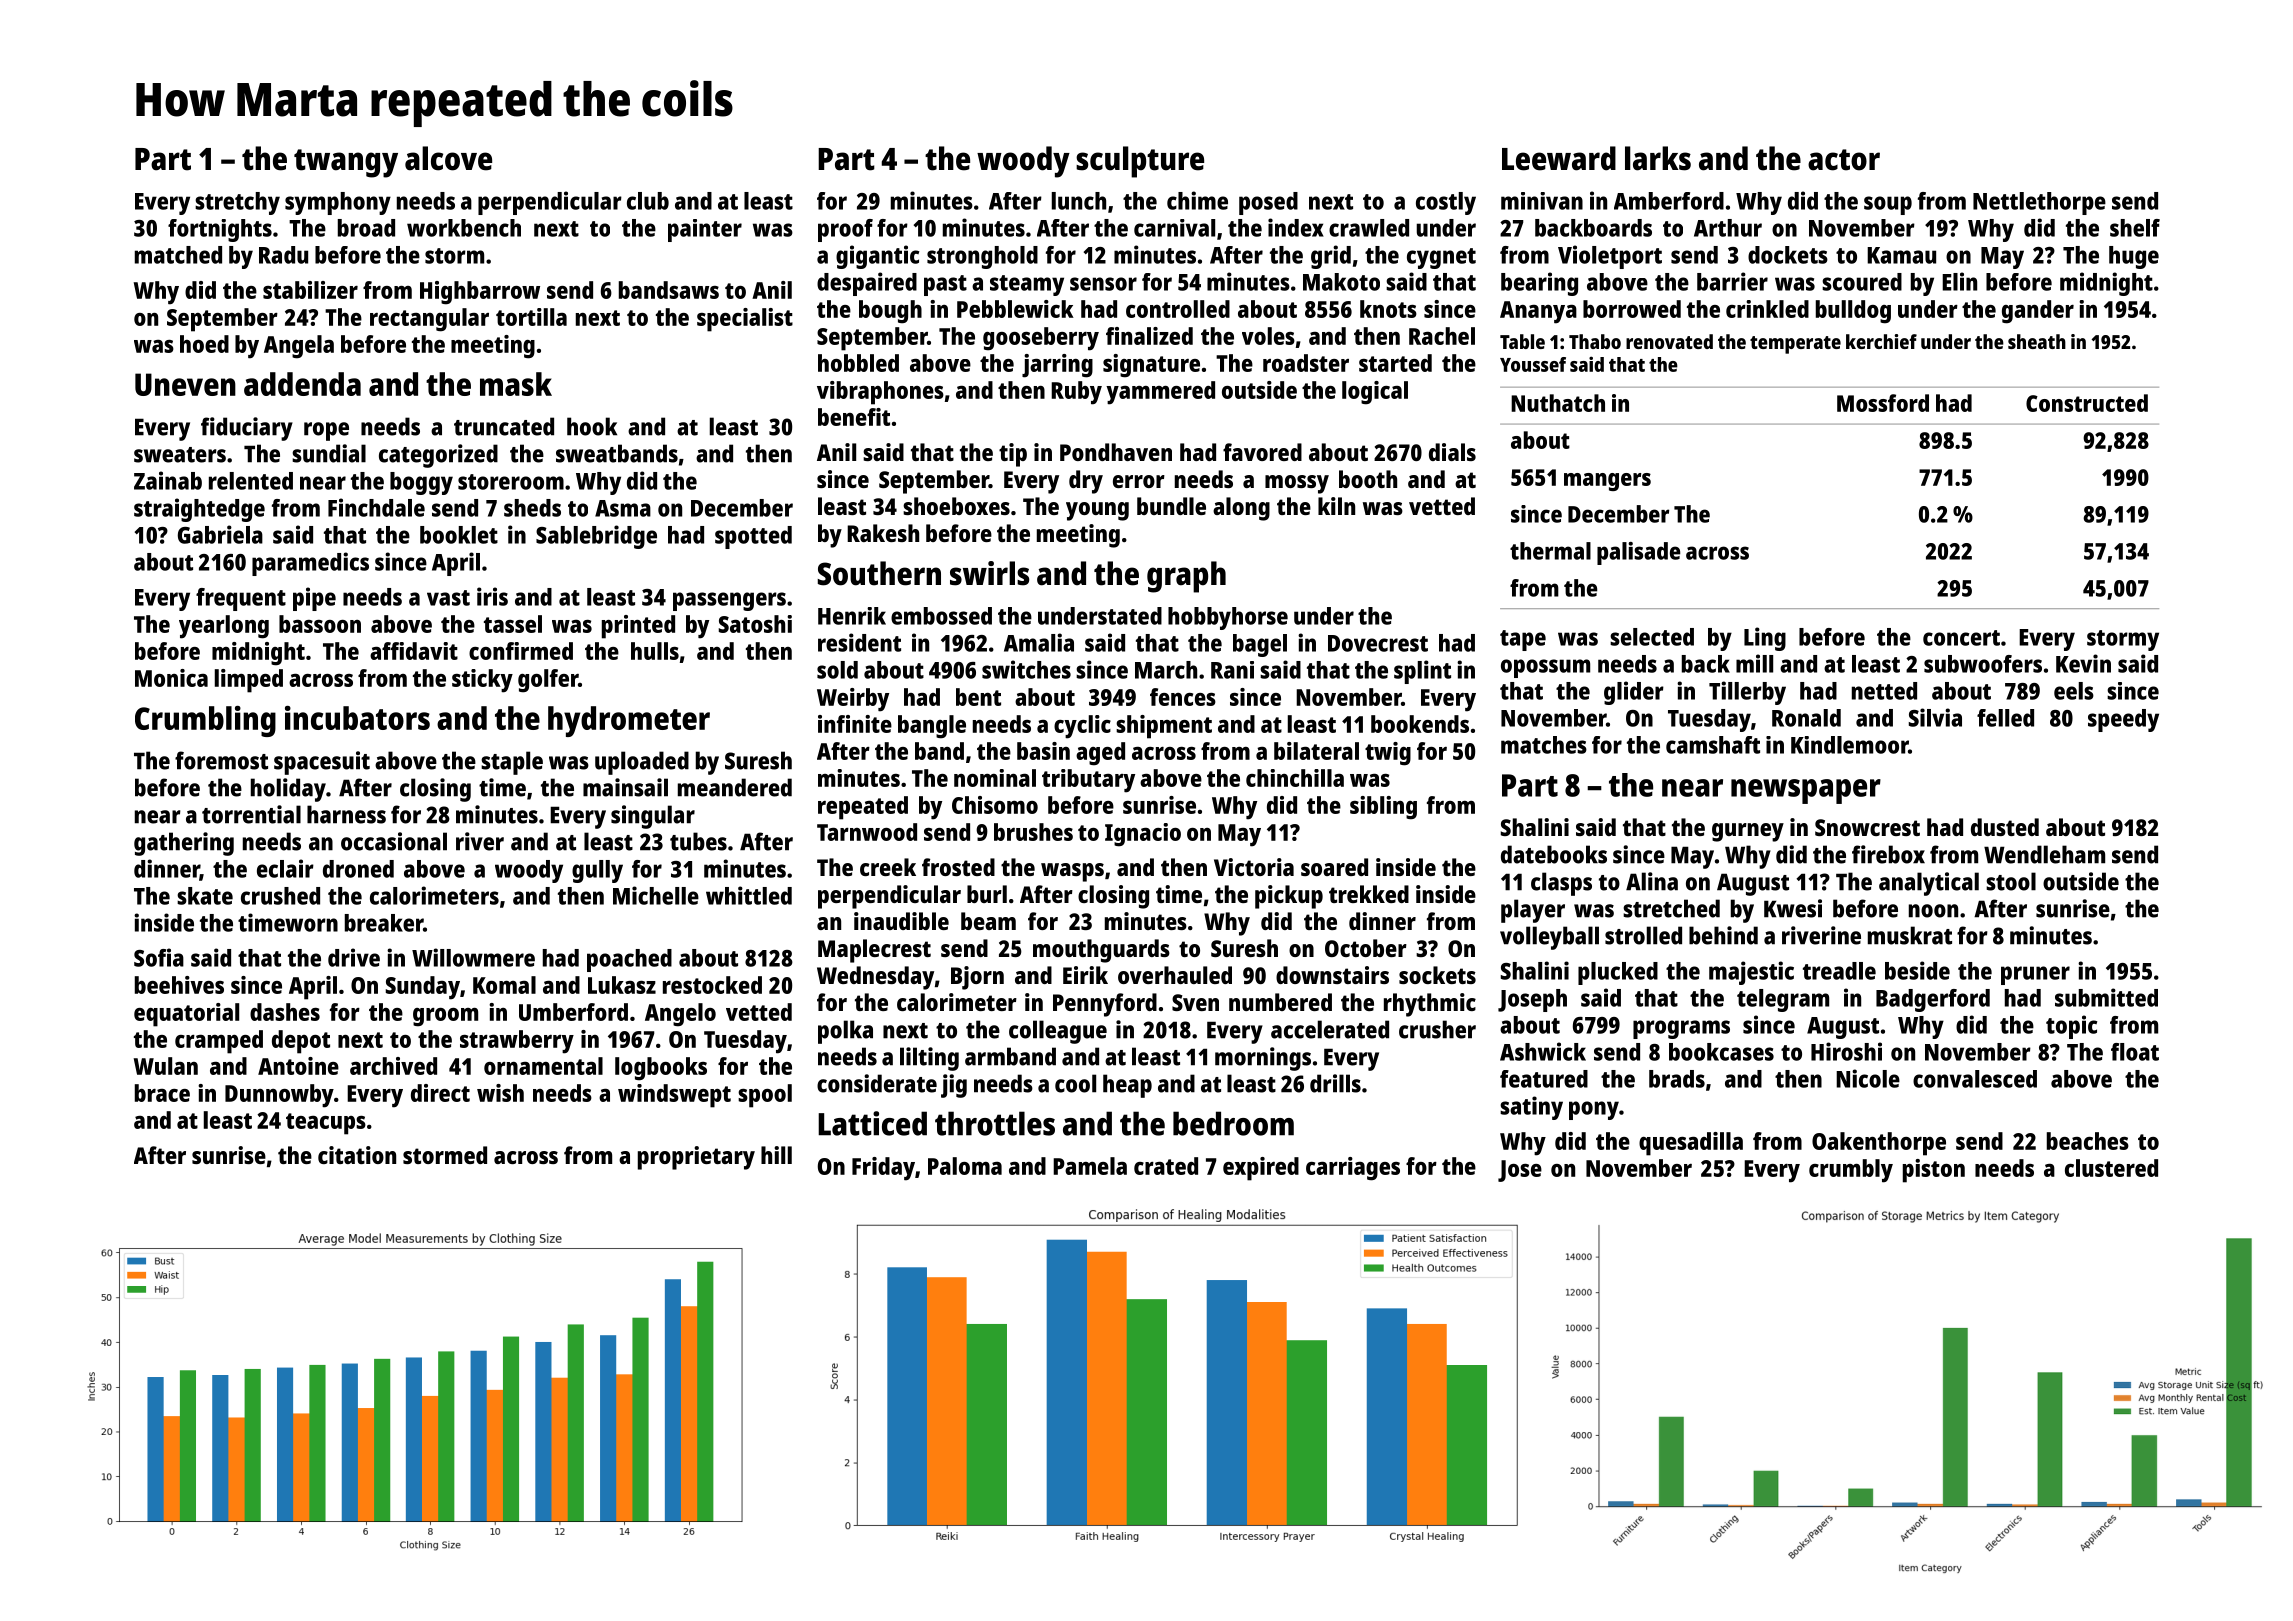  I want to click on tip, so click(1013, 455).
